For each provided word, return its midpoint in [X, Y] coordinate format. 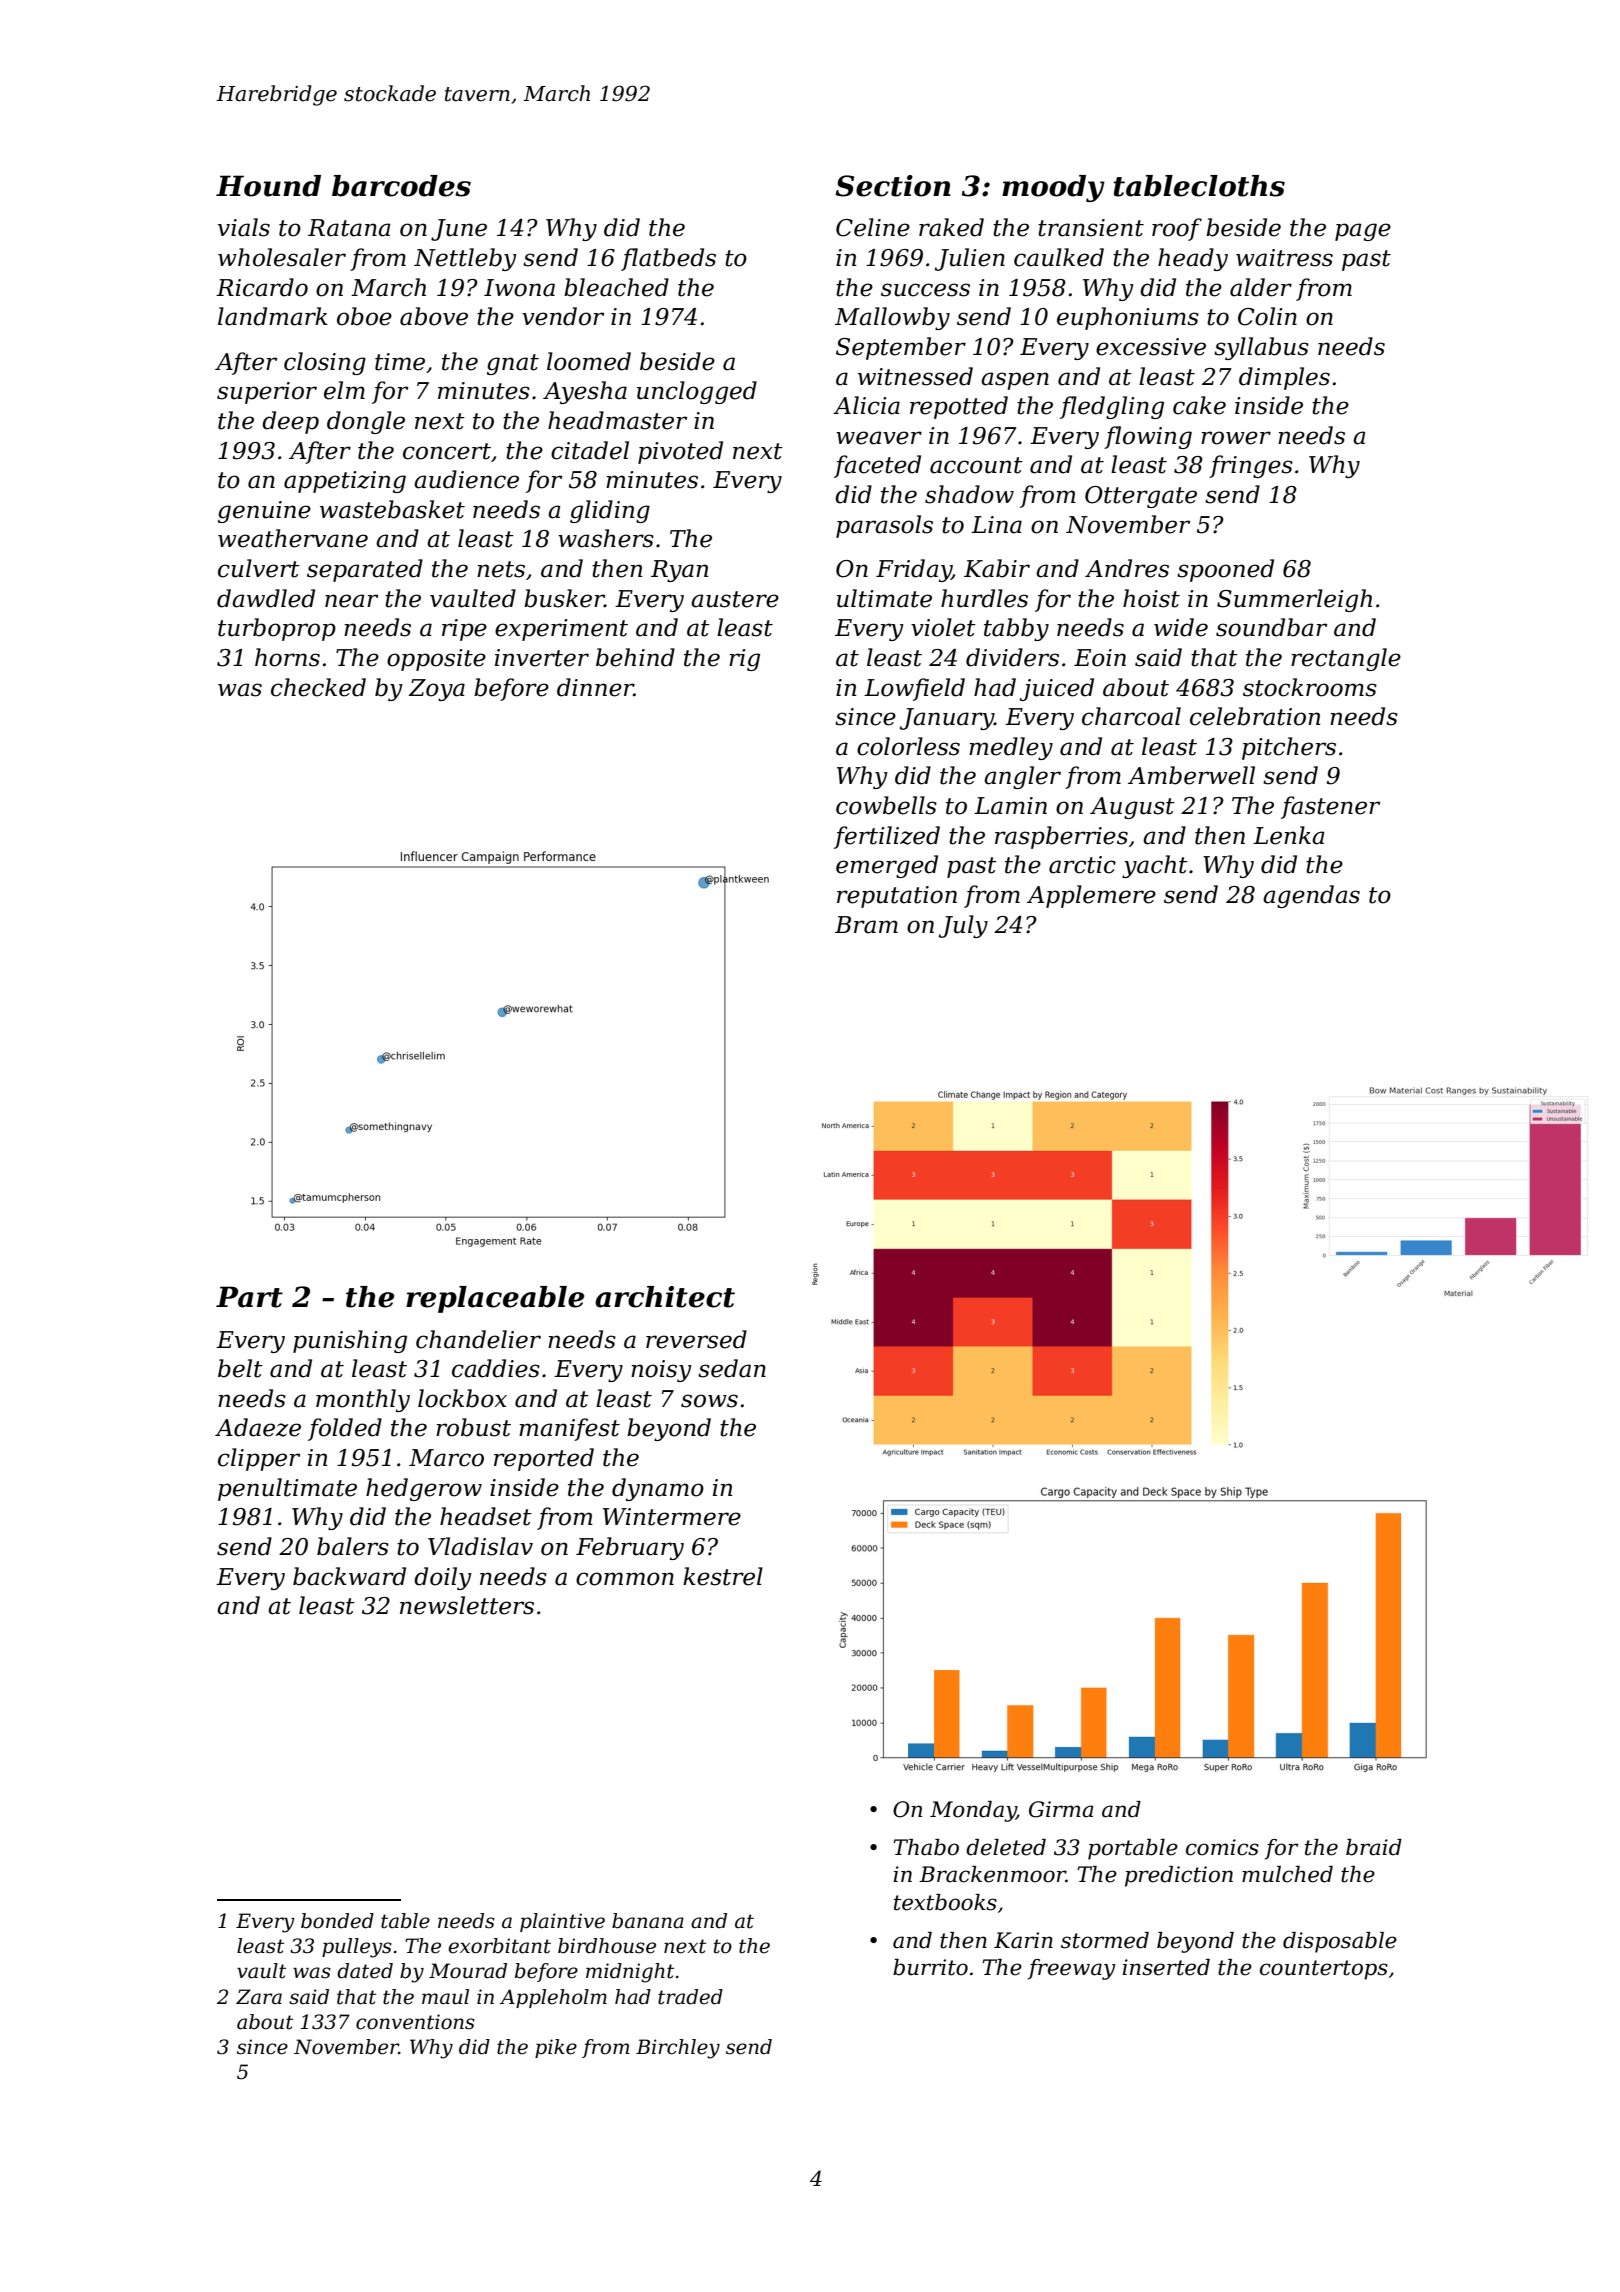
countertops [1324, 1970]
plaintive [562, 1922]
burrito [930, 1967]
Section [893, 186]
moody [1053, 188]
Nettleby [465, 259]
